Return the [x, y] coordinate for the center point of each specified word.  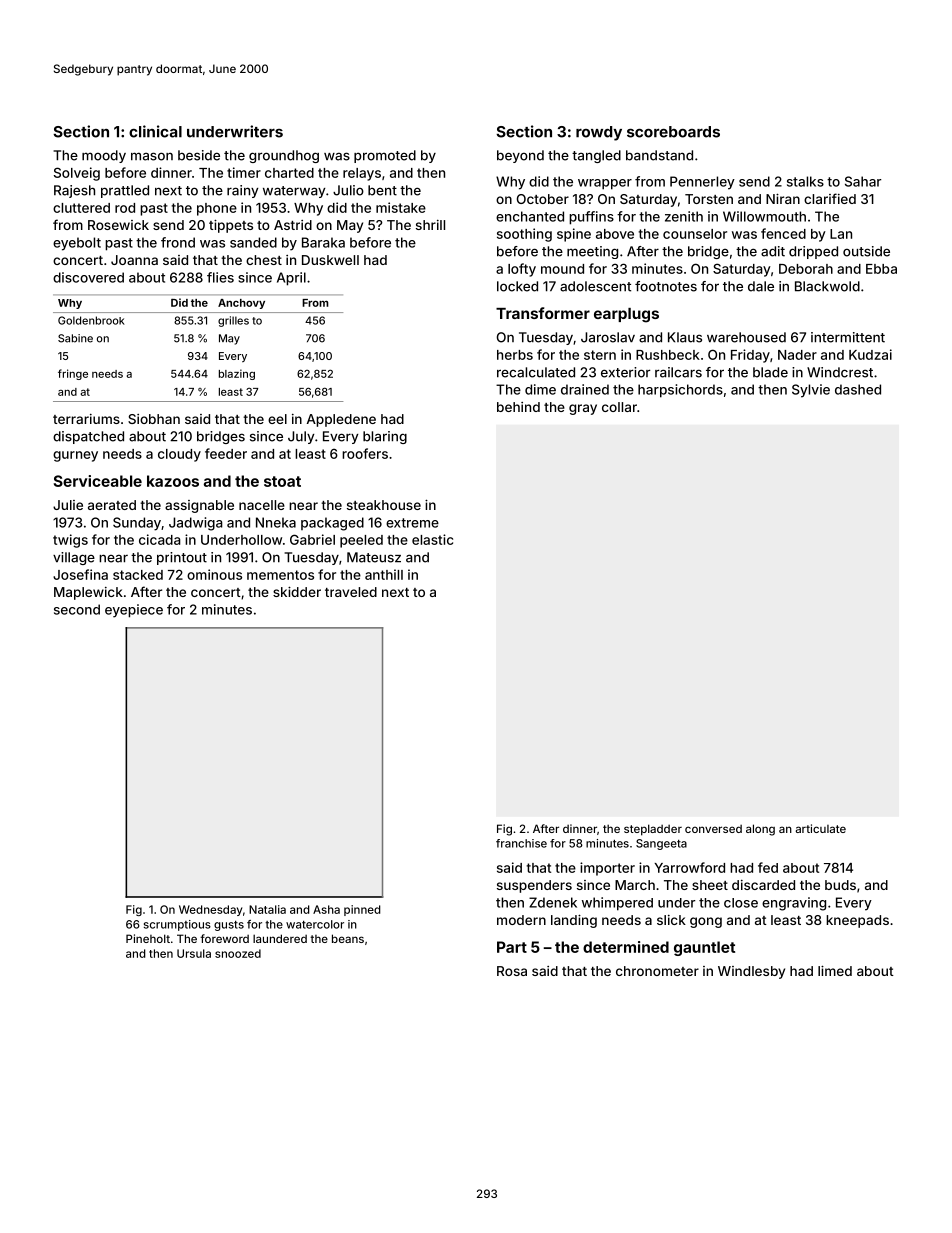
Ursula [194, 953]
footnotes [666, 286]
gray [583, 409]
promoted [385, 156]
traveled [351, 592]
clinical [155, 131]
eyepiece [134, 611]
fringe [73, 374]
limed [835, 970]
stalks [805, 181]
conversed [713, 829]
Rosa [512, 971]
